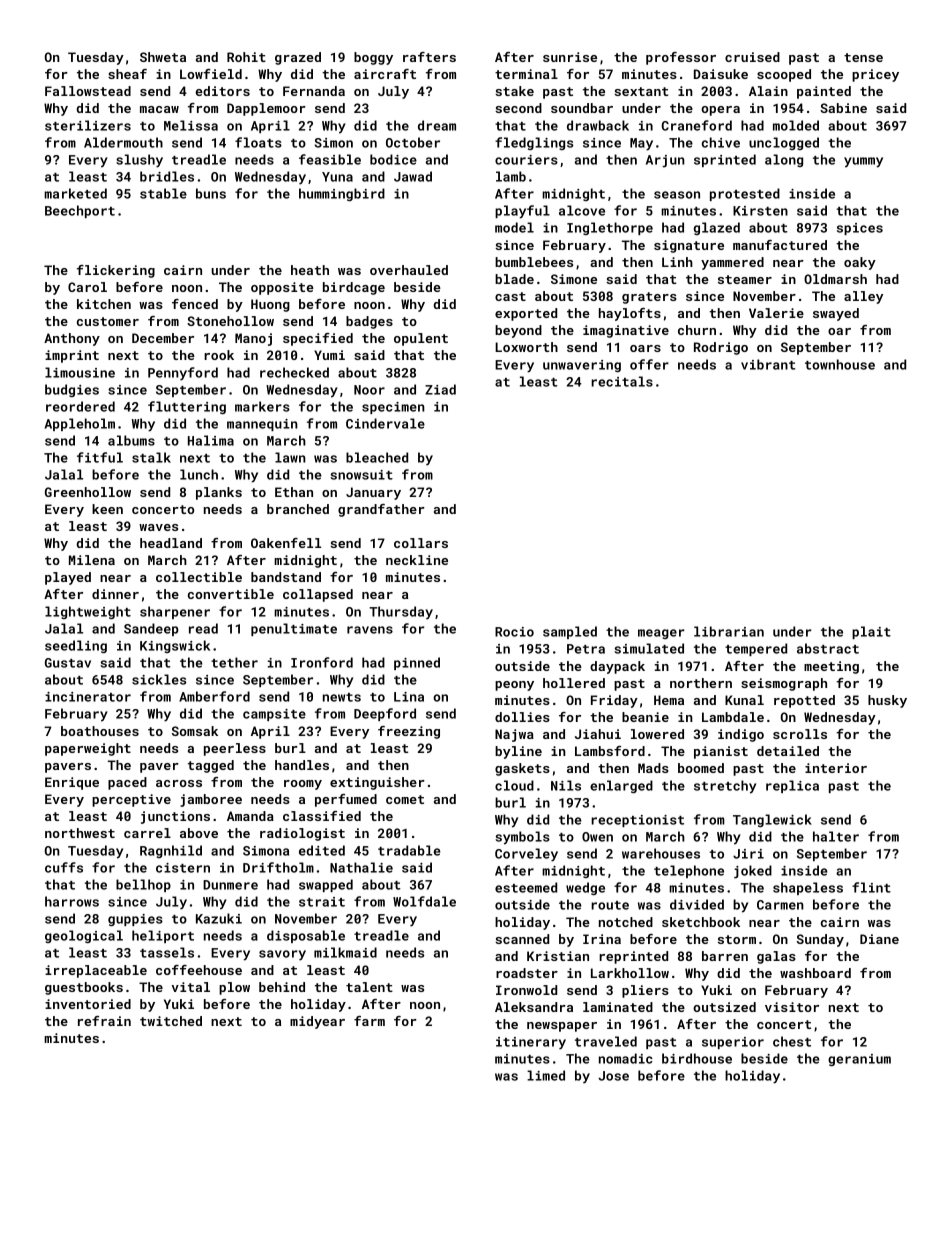  Describe the element at coordinates (314, 91) in the image. I see `Fernanda` at that location.
